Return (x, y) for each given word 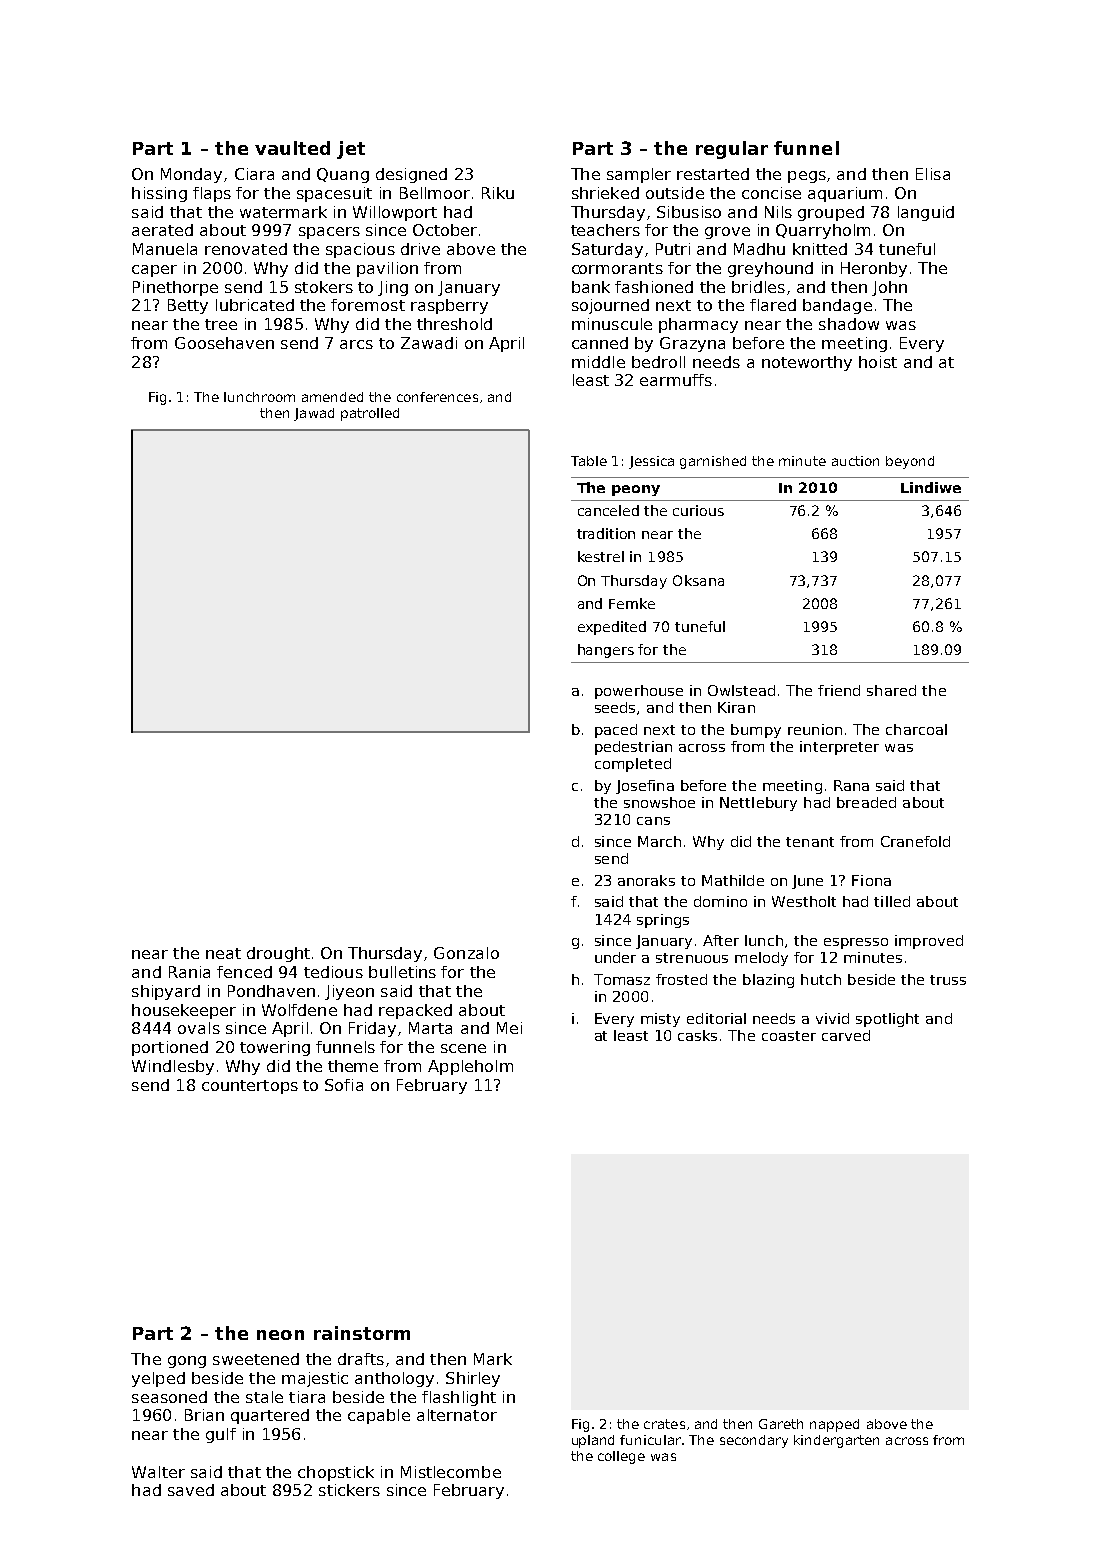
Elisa (933, 174)
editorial (716, 1018)
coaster (789, 1036)
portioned (170, 1048)
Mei (509, 1028)
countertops (250, 1087)
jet (351, 150)
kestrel (601, 556)
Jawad (314, 414)
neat (223, 953)
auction (855, 461)
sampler (639, 175)
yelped (158, 1379)
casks (697, 1035)
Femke (632, 603)
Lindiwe (931, 487)
